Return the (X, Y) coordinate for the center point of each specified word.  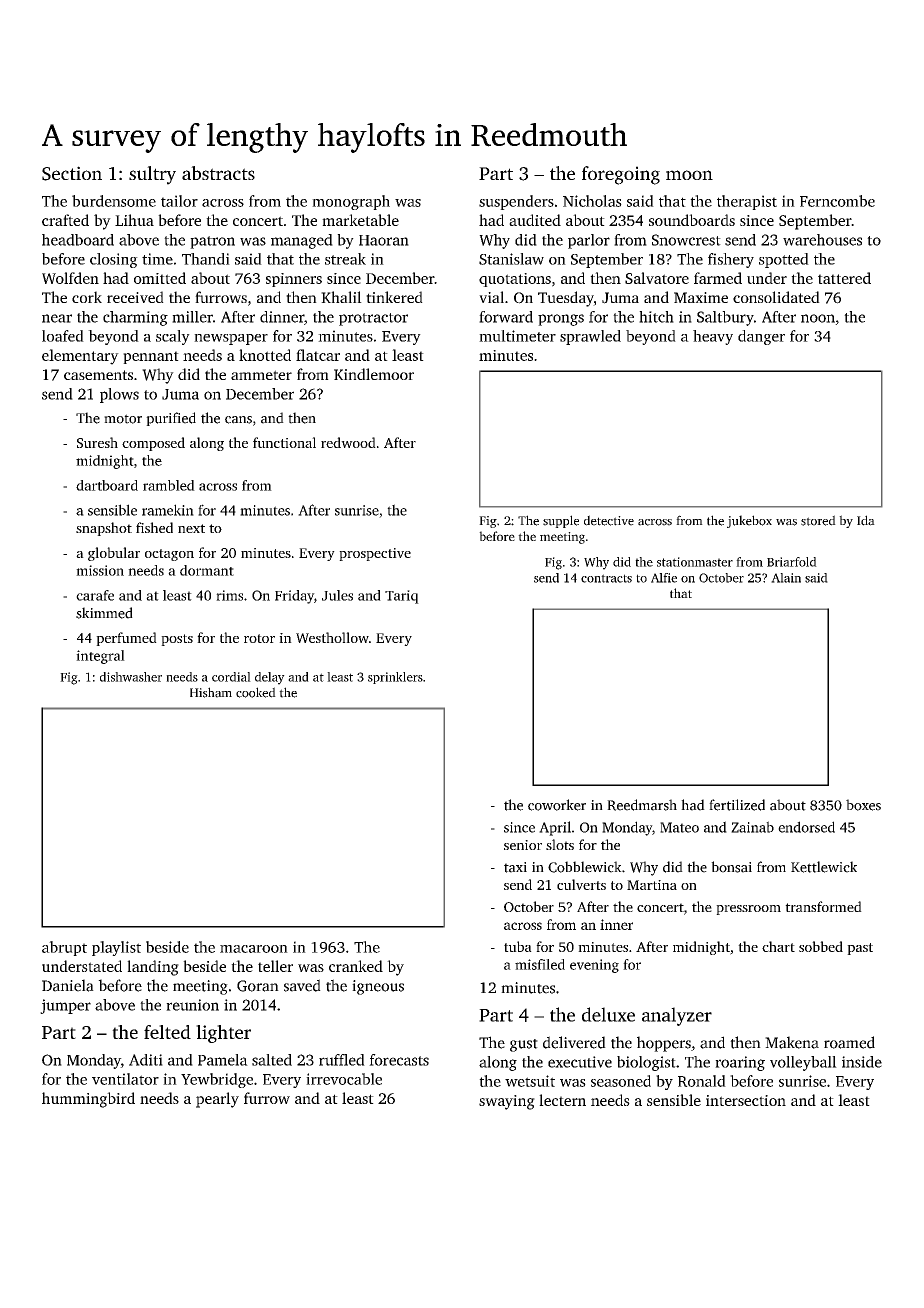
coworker (557, 805)
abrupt (64, 948)
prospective (375, 554)
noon (818, 318)
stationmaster (695, 562)
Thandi (206, 259)
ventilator (125, 1079)
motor (123, 419)
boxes (863, 805)
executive (580, 1062)
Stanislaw (511, 259)
